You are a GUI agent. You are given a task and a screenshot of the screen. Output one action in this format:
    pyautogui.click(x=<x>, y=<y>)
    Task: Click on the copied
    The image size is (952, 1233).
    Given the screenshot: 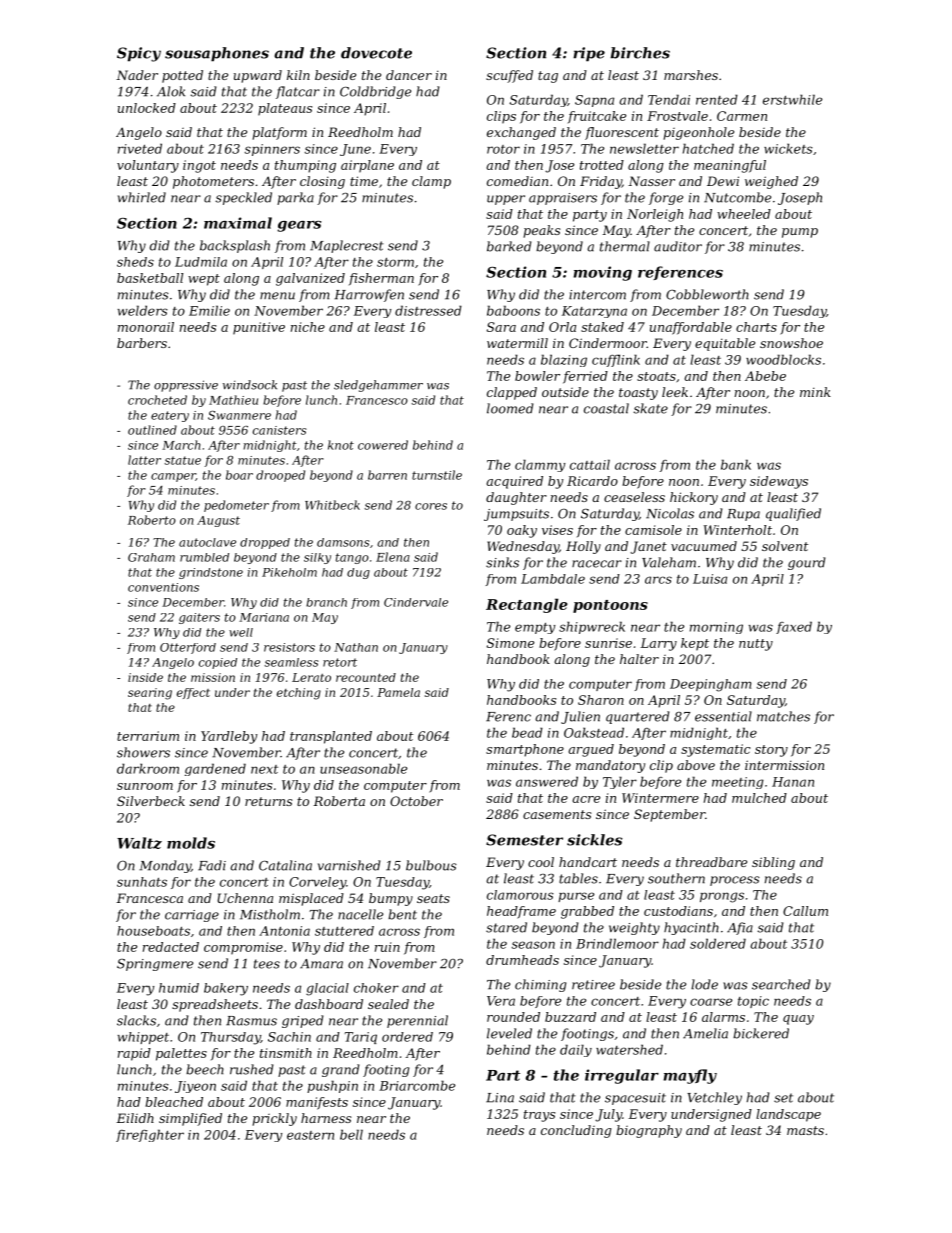 What is the action you would take?
    pyautogui.click(x=218, y=663)
